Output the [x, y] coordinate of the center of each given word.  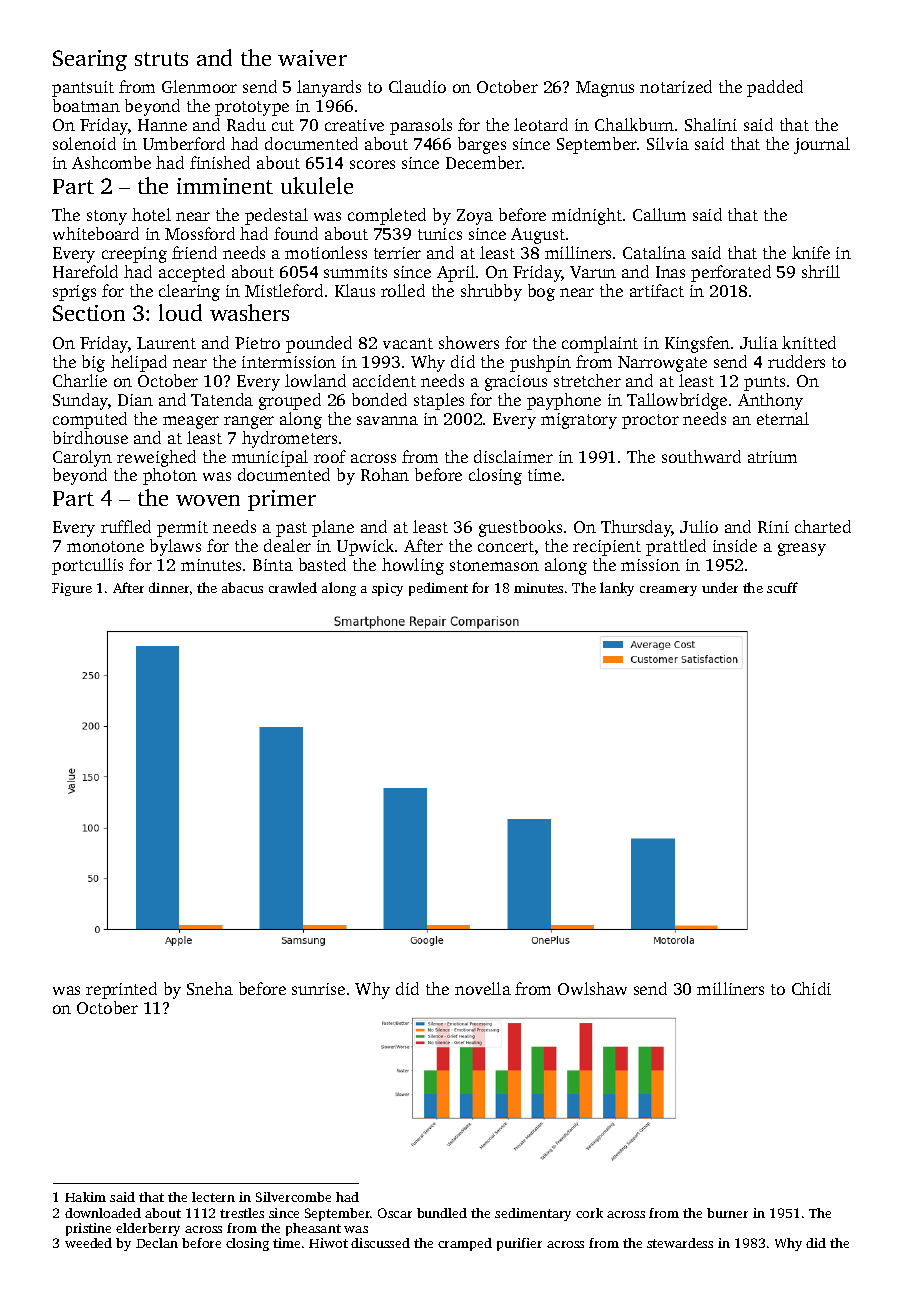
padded [775, 88]
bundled [442, 1213]
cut [283, 125]
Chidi [811, 988]
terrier [397, 253]
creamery [668, 591]
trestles [242, 1213]
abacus [242, 587]
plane [333, 528]
